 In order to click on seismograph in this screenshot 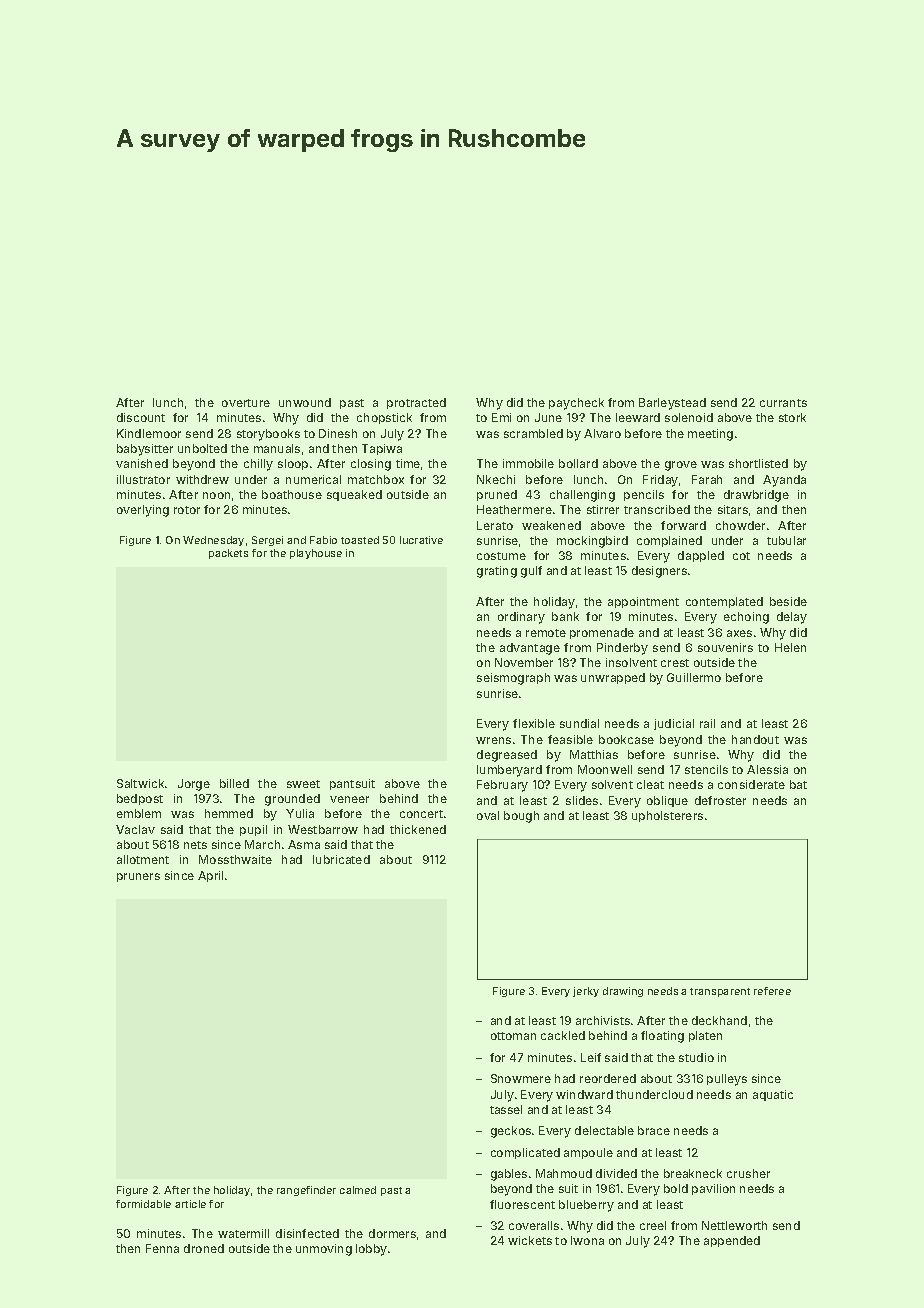, I will do `click(513, 679)`.
